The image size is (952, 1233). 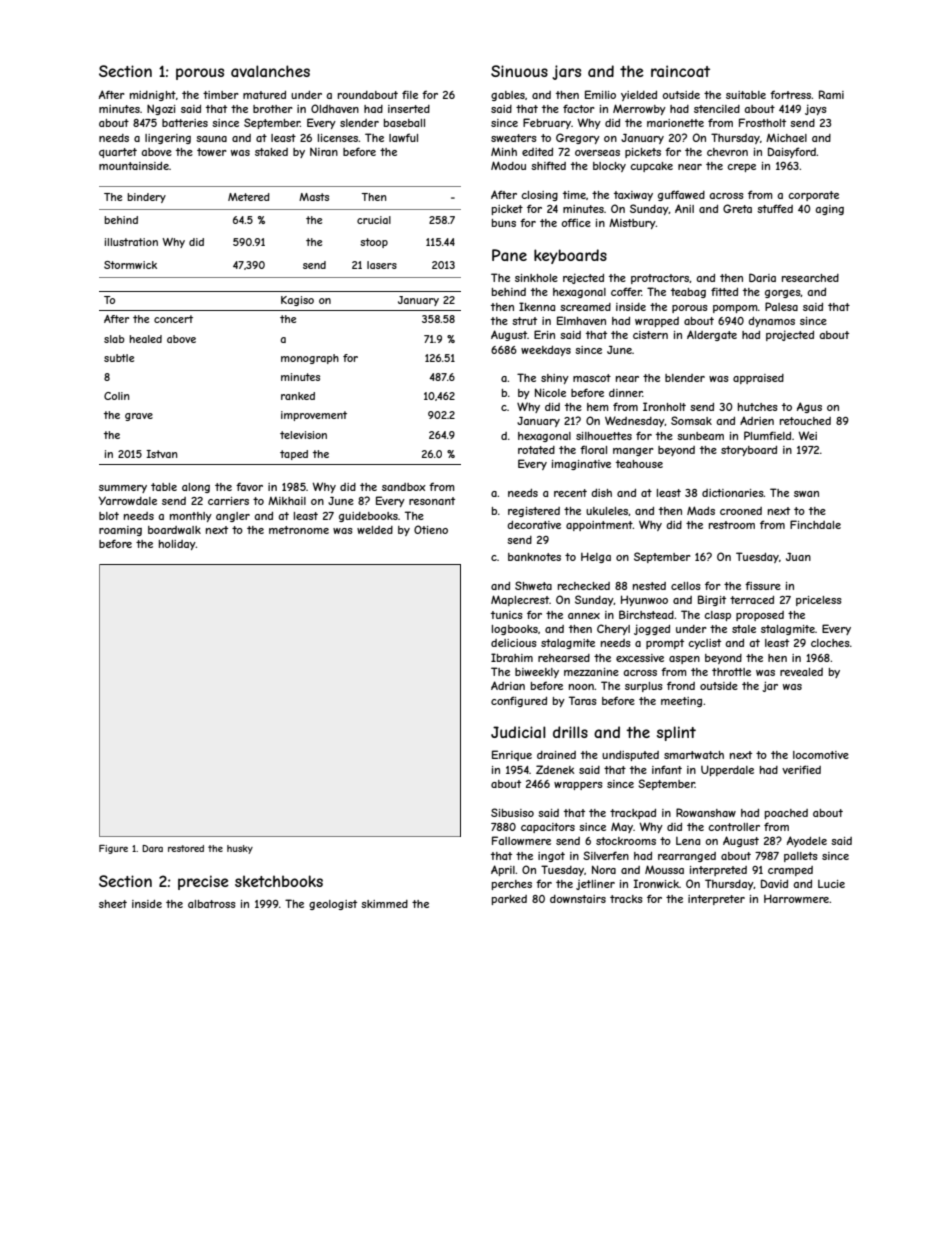 I want to click on Dara, so click(x=152, y=848).
